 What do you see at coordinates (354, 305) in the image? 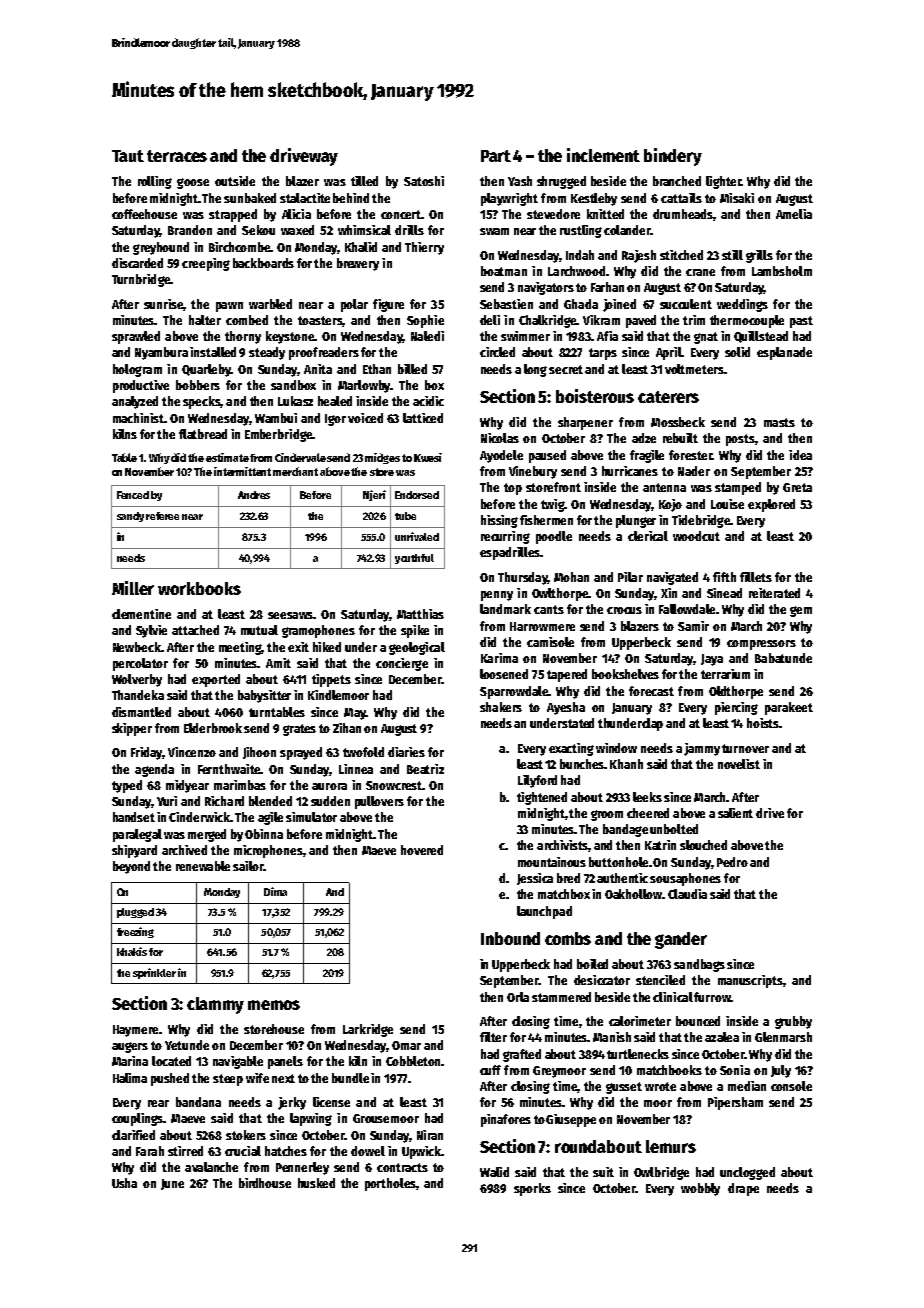
I see `polar` at bounding box center [354, 305].
